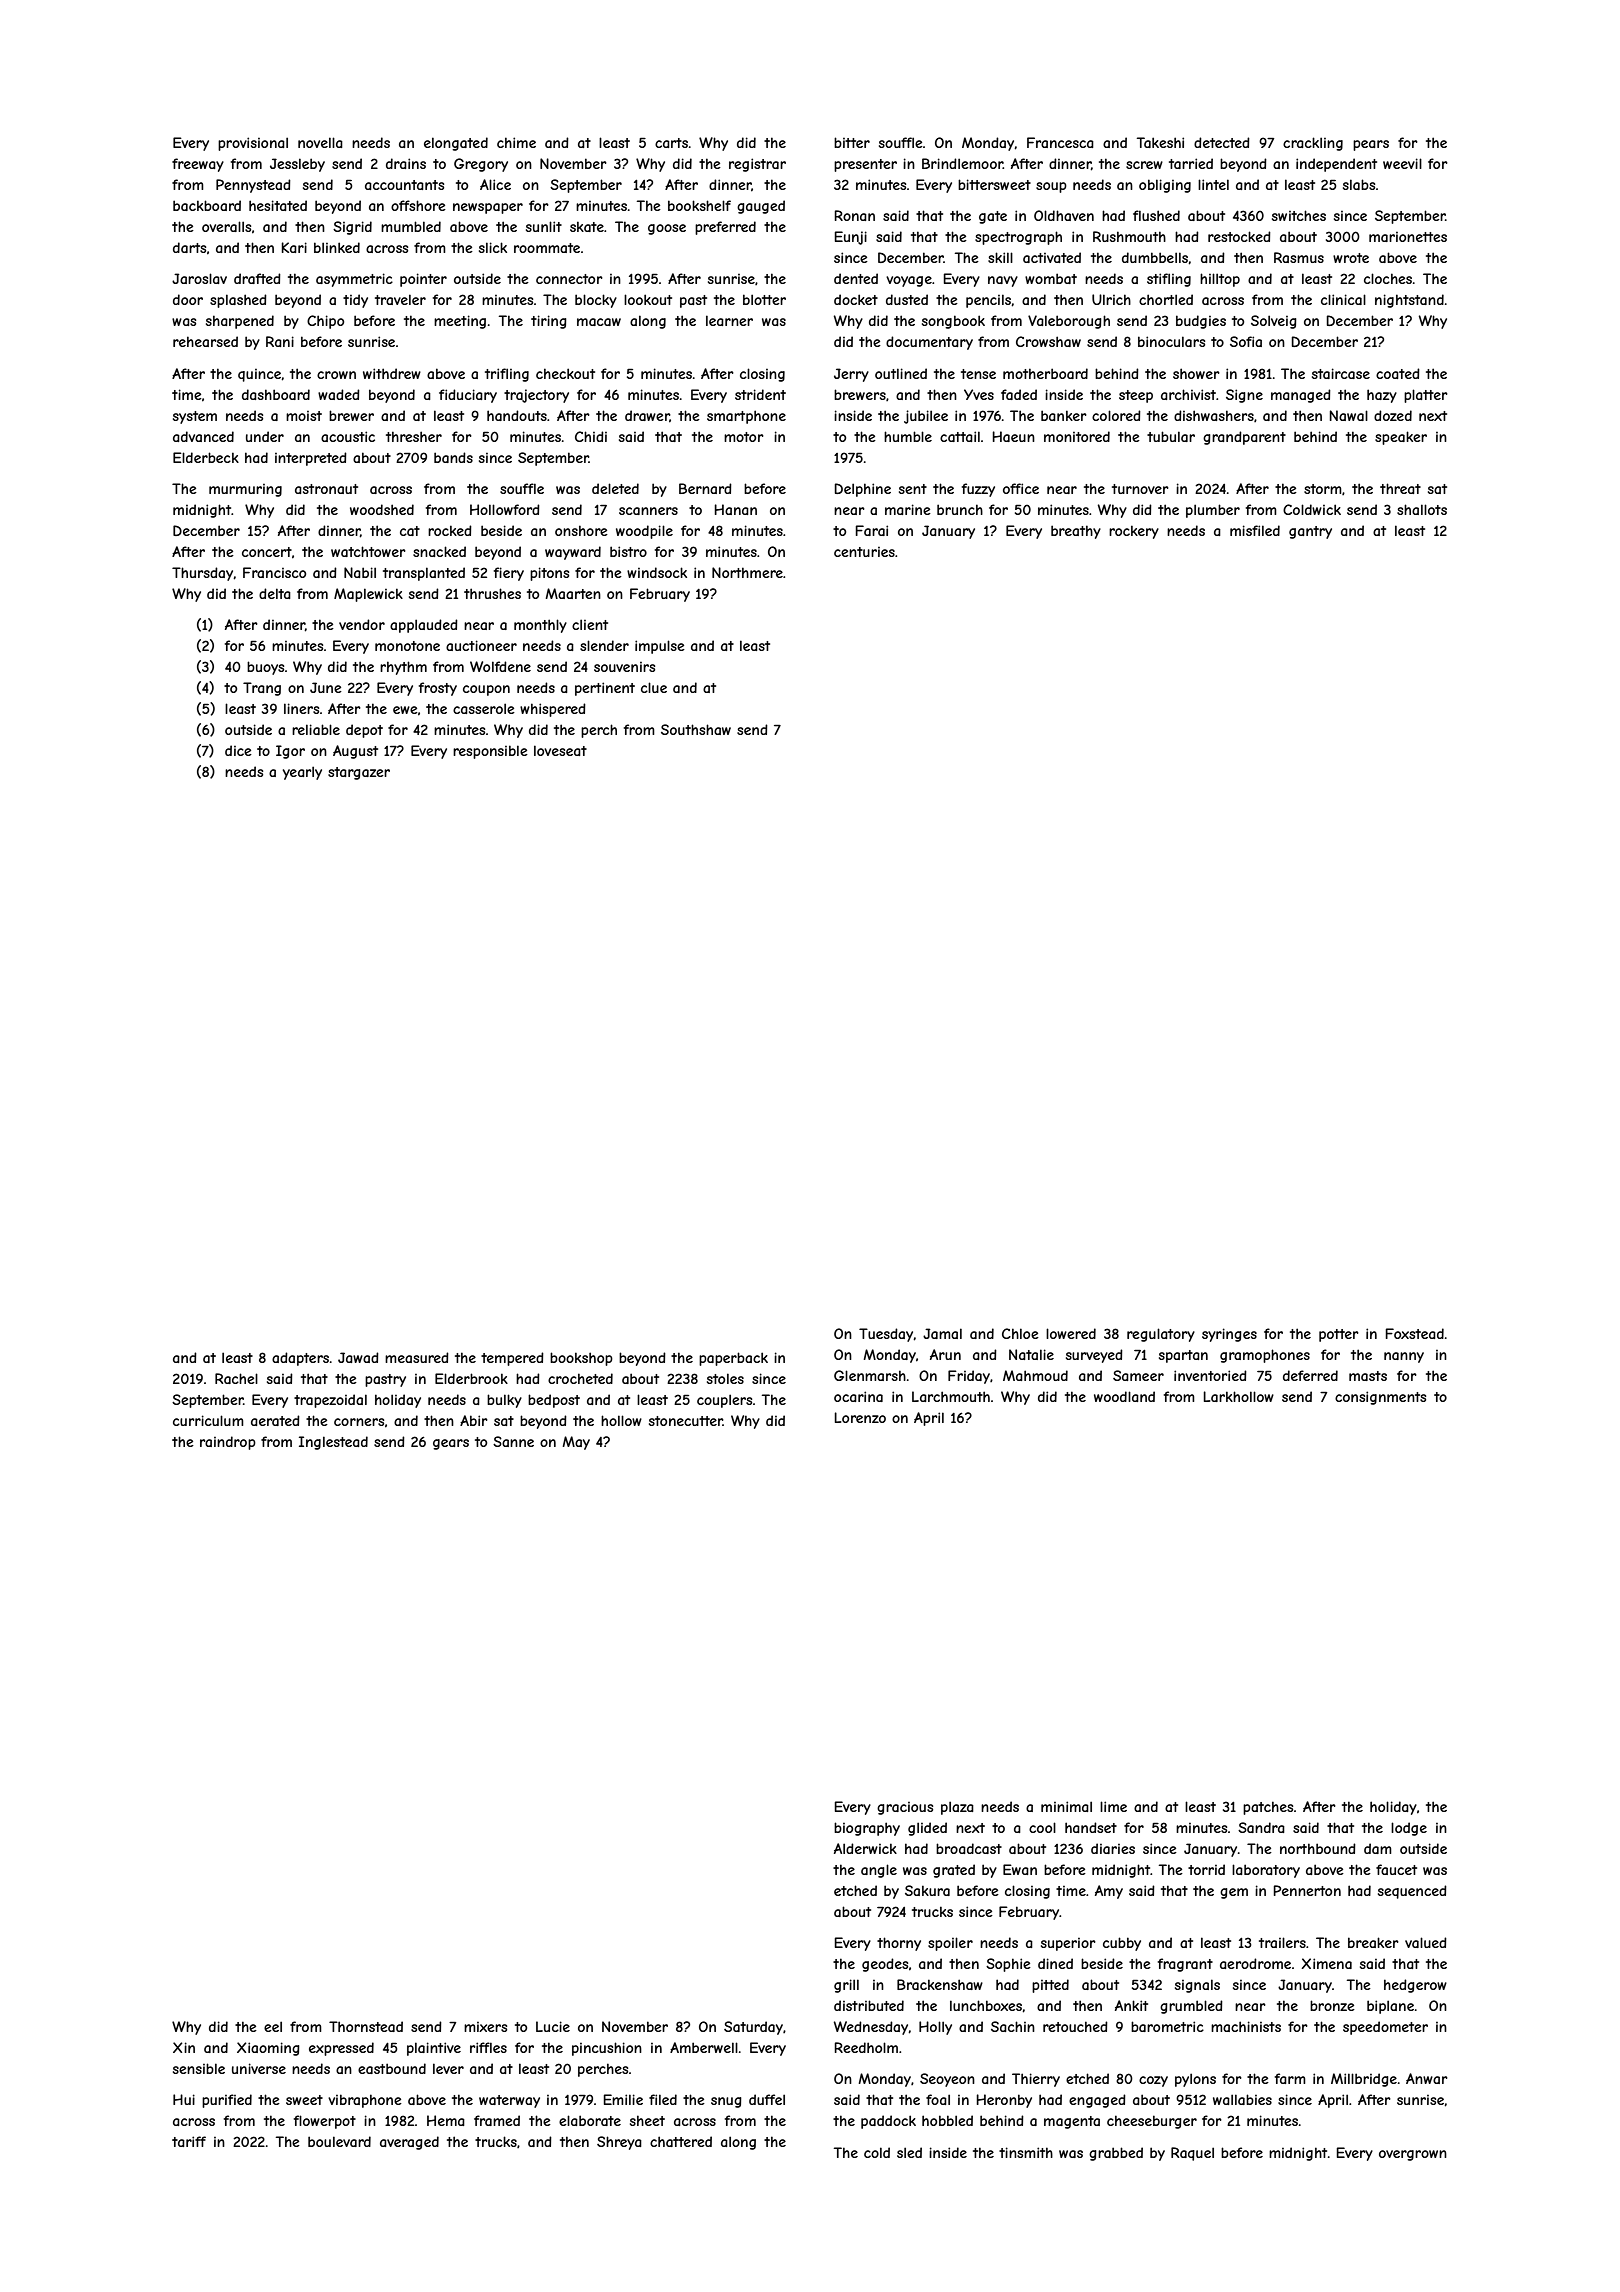  I want to click on Southshaw, so click(696, 729).
